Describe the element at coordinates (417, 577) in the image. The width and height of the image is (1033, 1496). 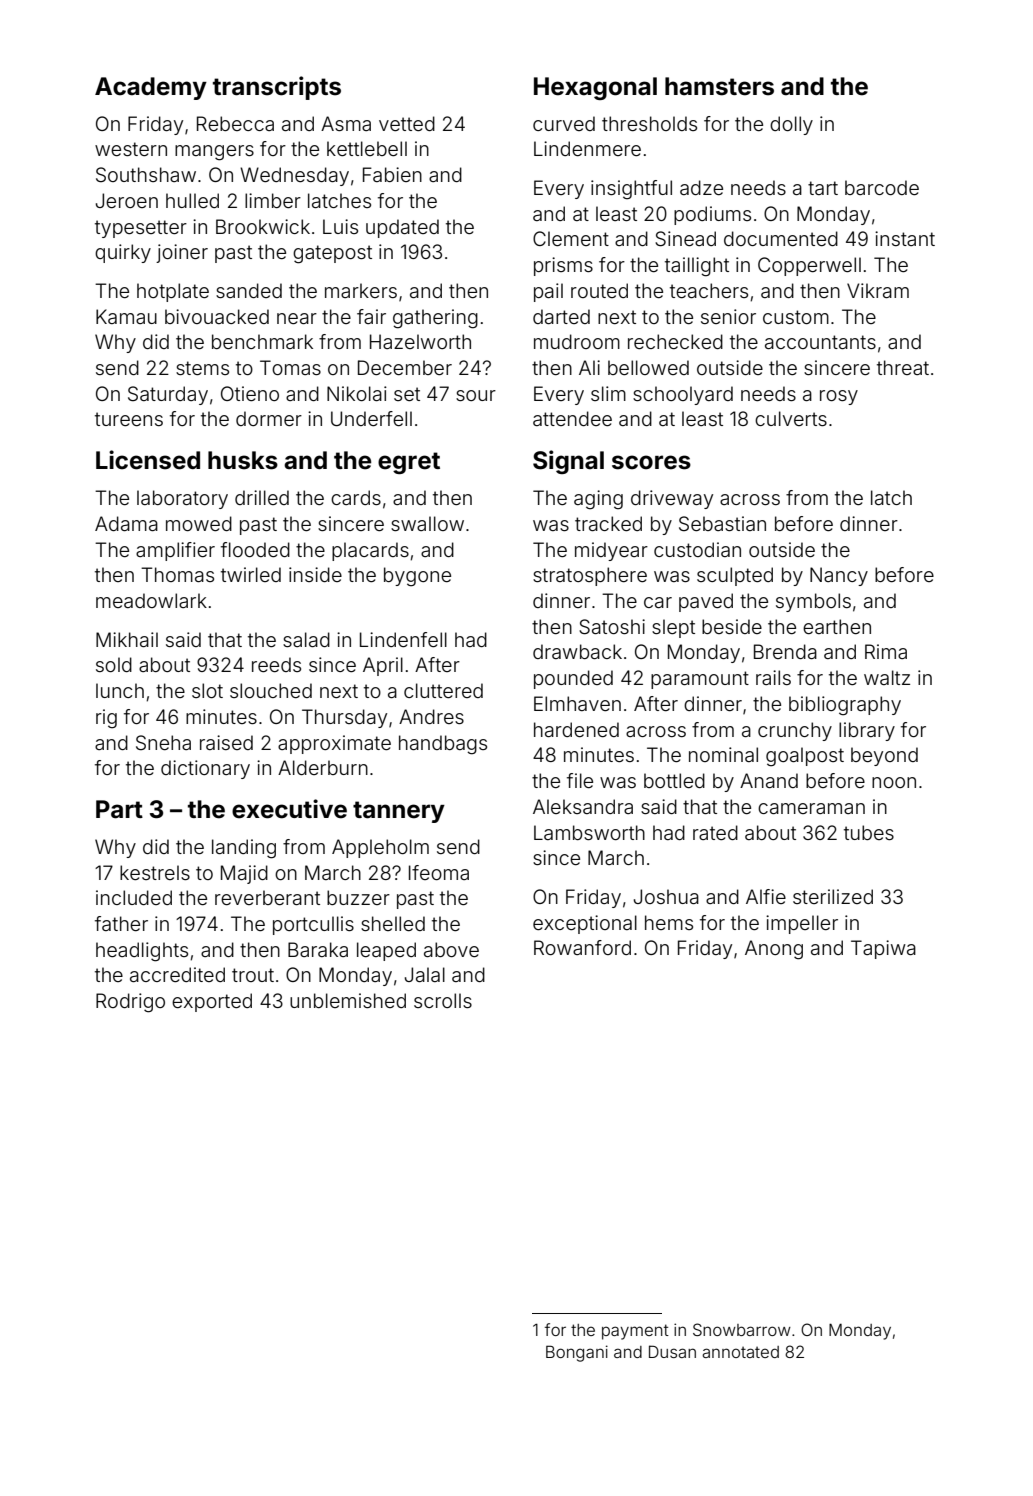
I see `bygone` at that location.
